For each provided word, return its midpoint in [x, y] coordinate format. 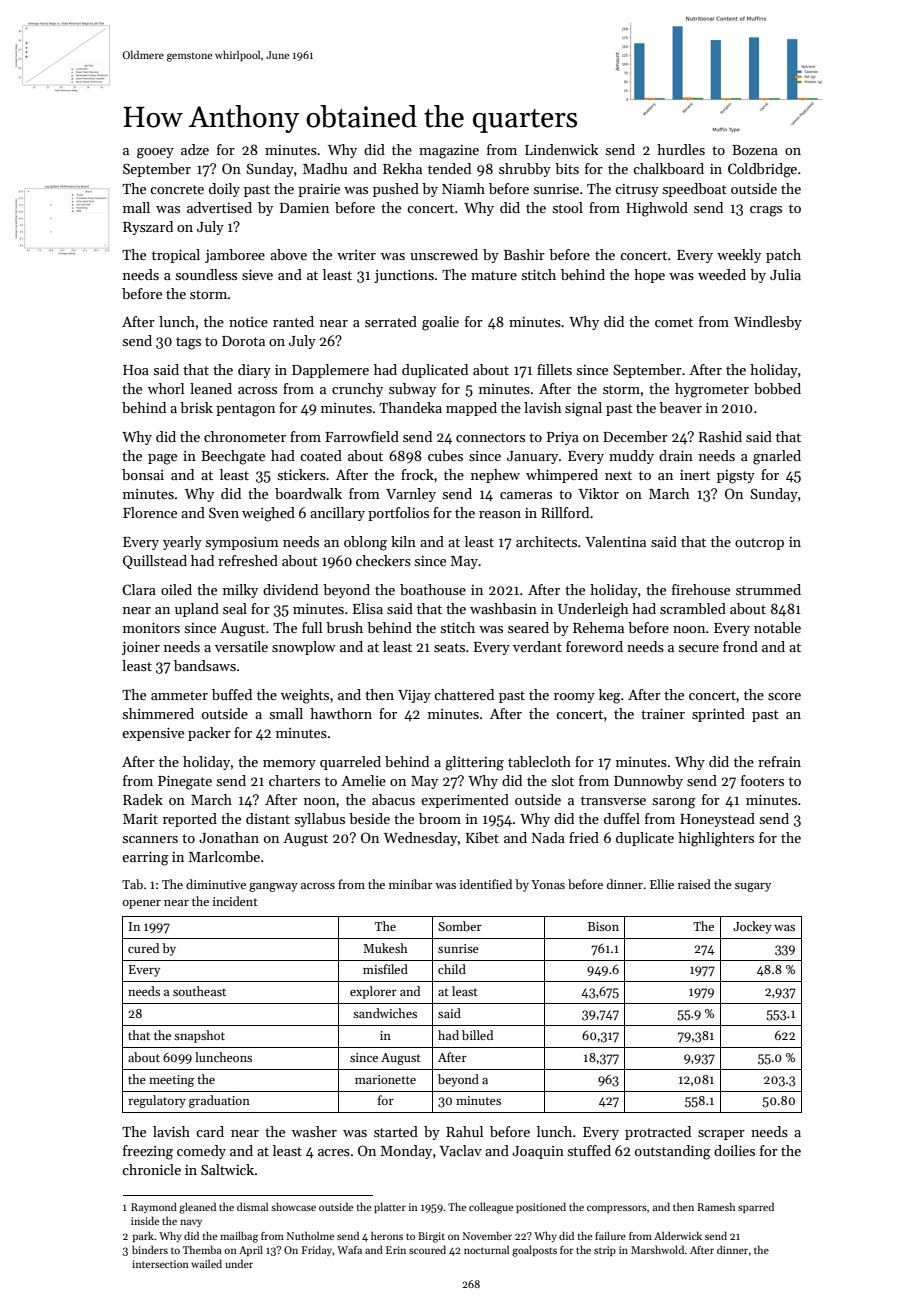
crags [766, 211]
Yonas [548, 884]
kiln [403, 541]
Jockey [752, 927]
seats [449, 647]
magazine [449, 152]
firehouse [701, 589]
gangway [273, 887]
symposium [242, 543]
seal [235, 608]
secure [699, 648]
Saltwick [227, 1169]
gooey [155, 153]
